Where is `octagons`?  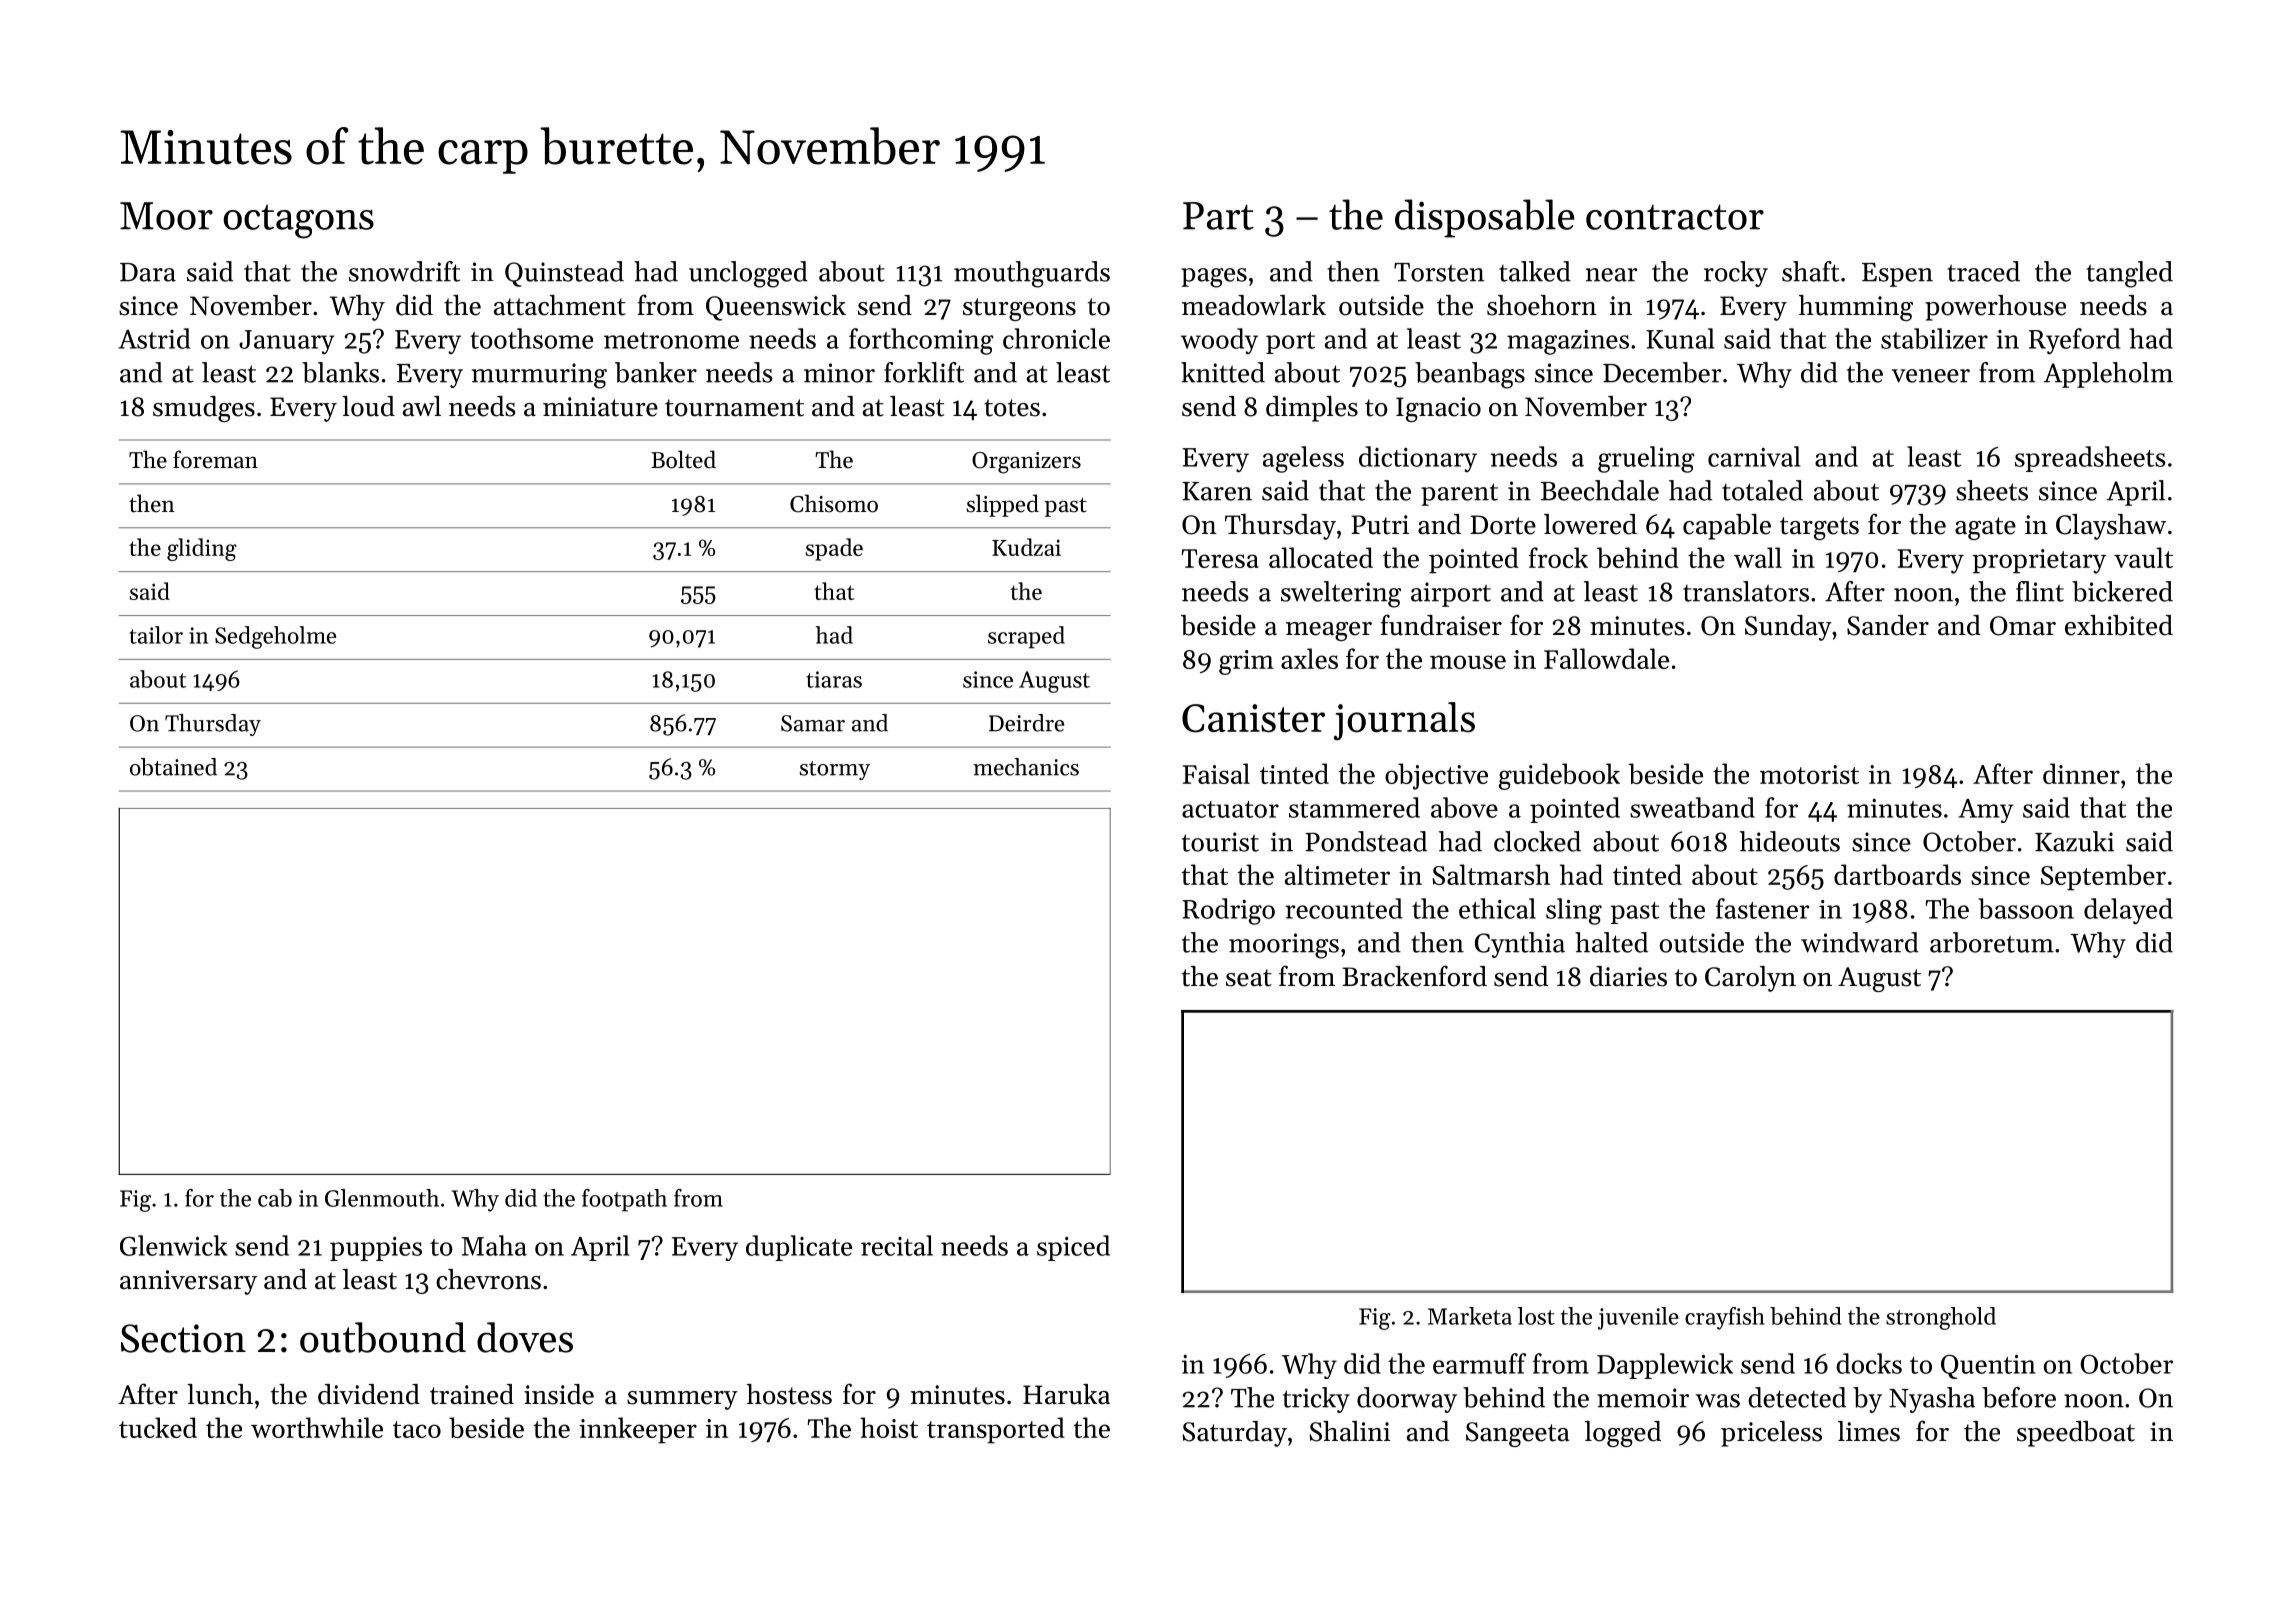 octagons is located at coordinates (298, 222).
